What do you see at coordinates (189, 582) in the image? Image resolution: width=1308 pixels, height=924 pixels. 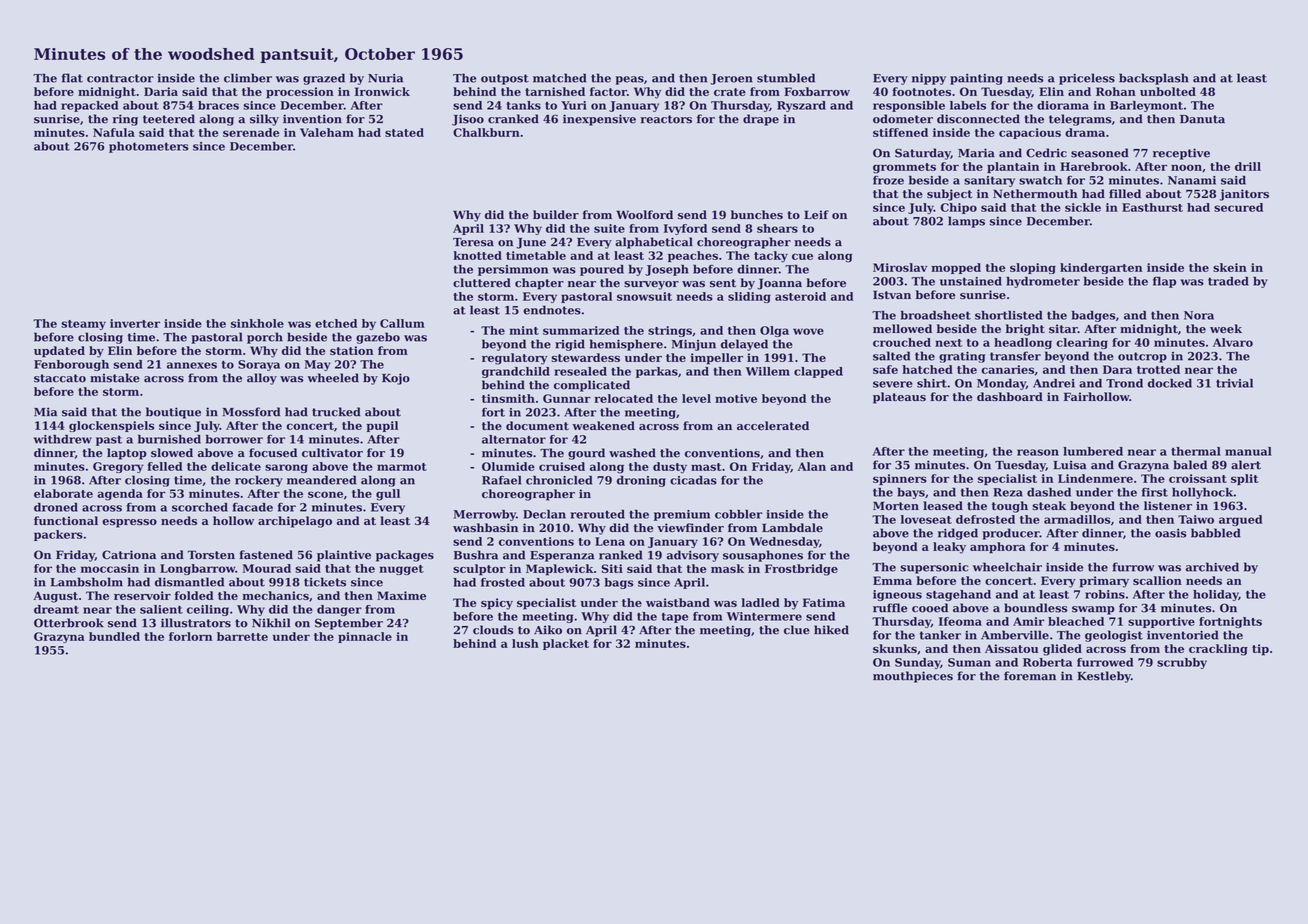 I see `dismantled` at bounding box center [189, 582].
